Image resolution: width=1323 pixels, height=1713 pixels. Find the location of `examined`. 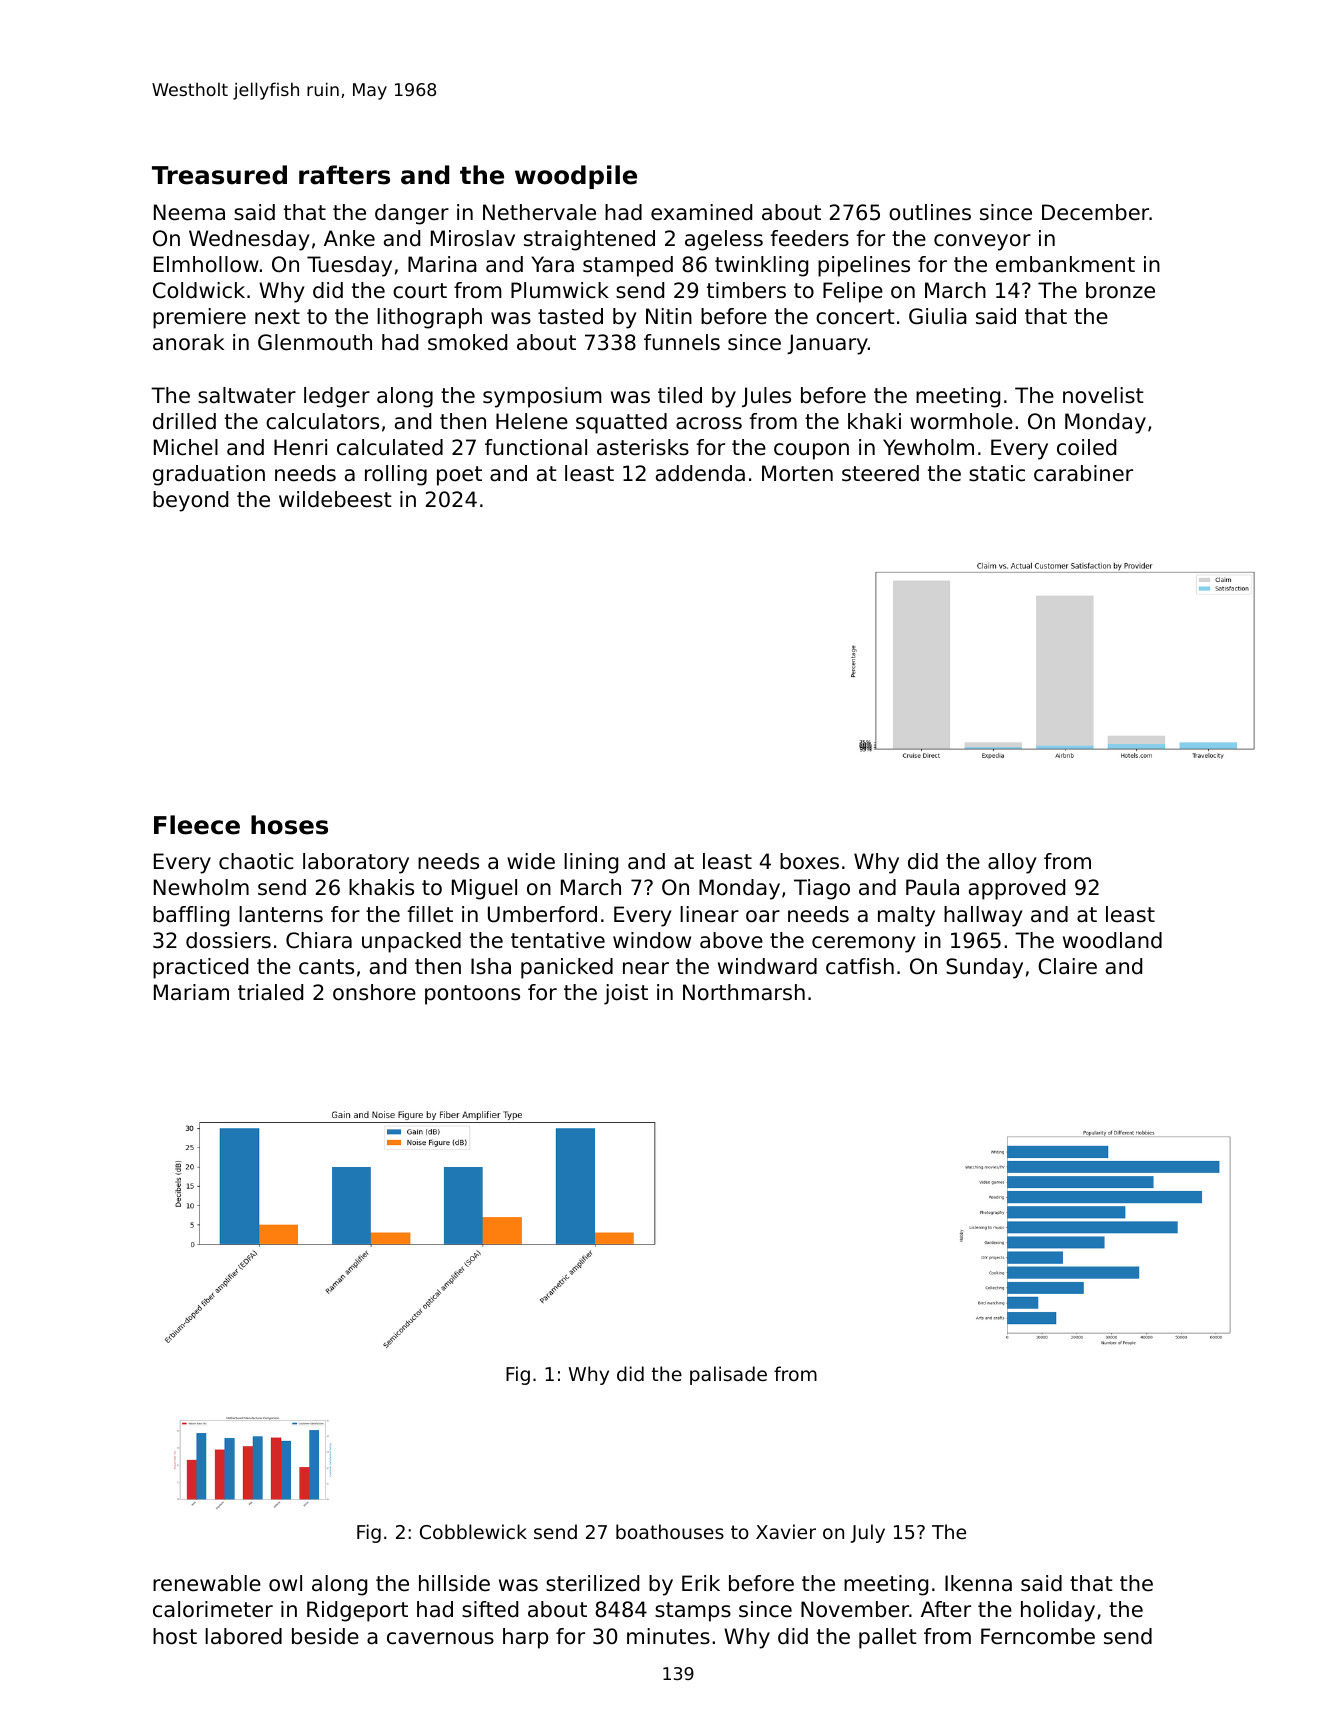

examined is located at coordinates (701, 212).
